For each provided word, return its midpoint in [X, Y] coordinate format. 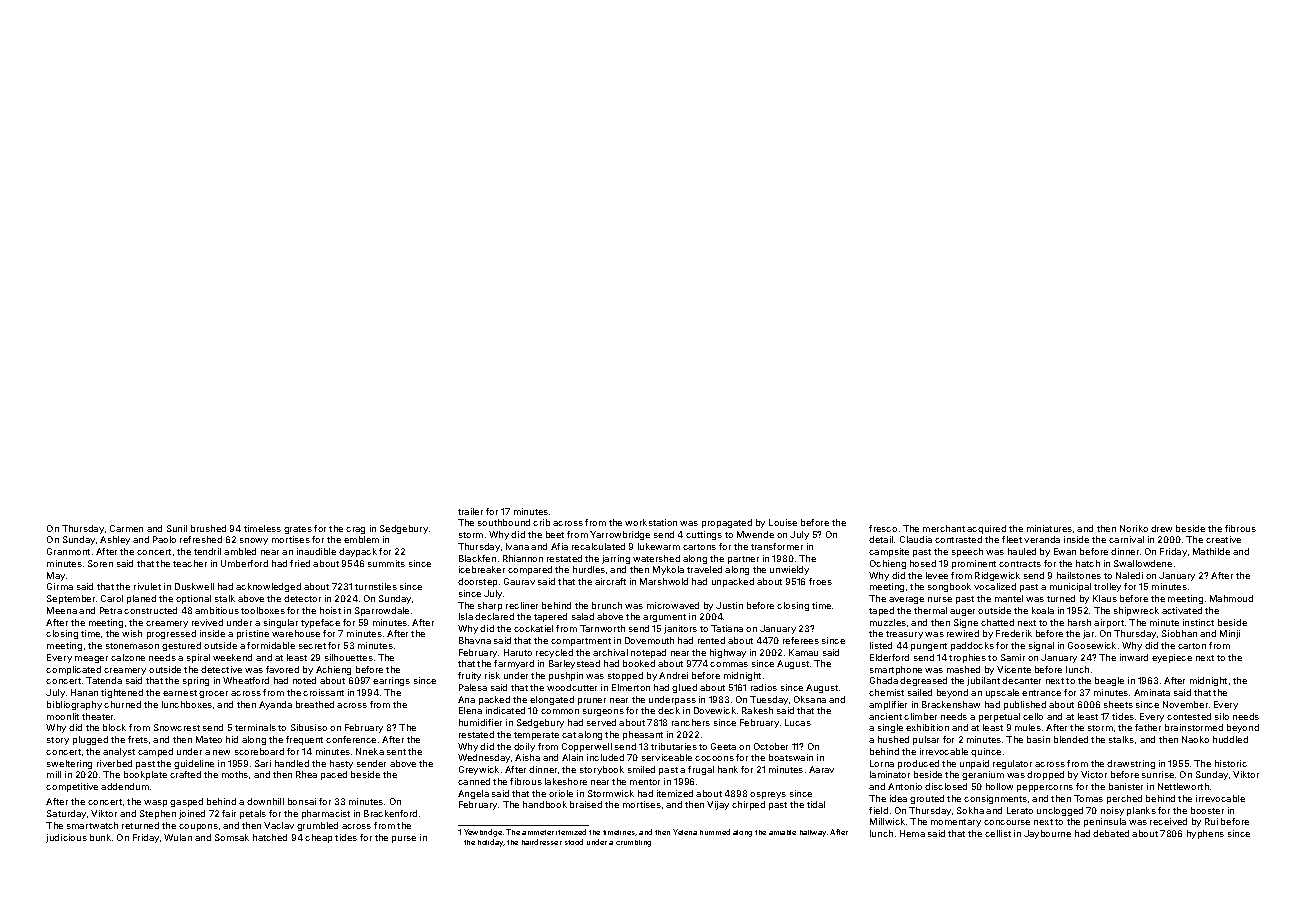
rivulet [147, 586]
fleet [1012, 539]
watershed [656, 558]
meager [91, 659]
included [605, 757]
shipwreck [1136, 611]
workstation [651, 522]
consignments [995, 799]
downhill [265, 801]
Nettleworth [1183, 786]
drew [1161, 528]
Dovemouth [649, 640]
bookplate [145, 775]
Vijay [718, 805]
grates [298, 530]
